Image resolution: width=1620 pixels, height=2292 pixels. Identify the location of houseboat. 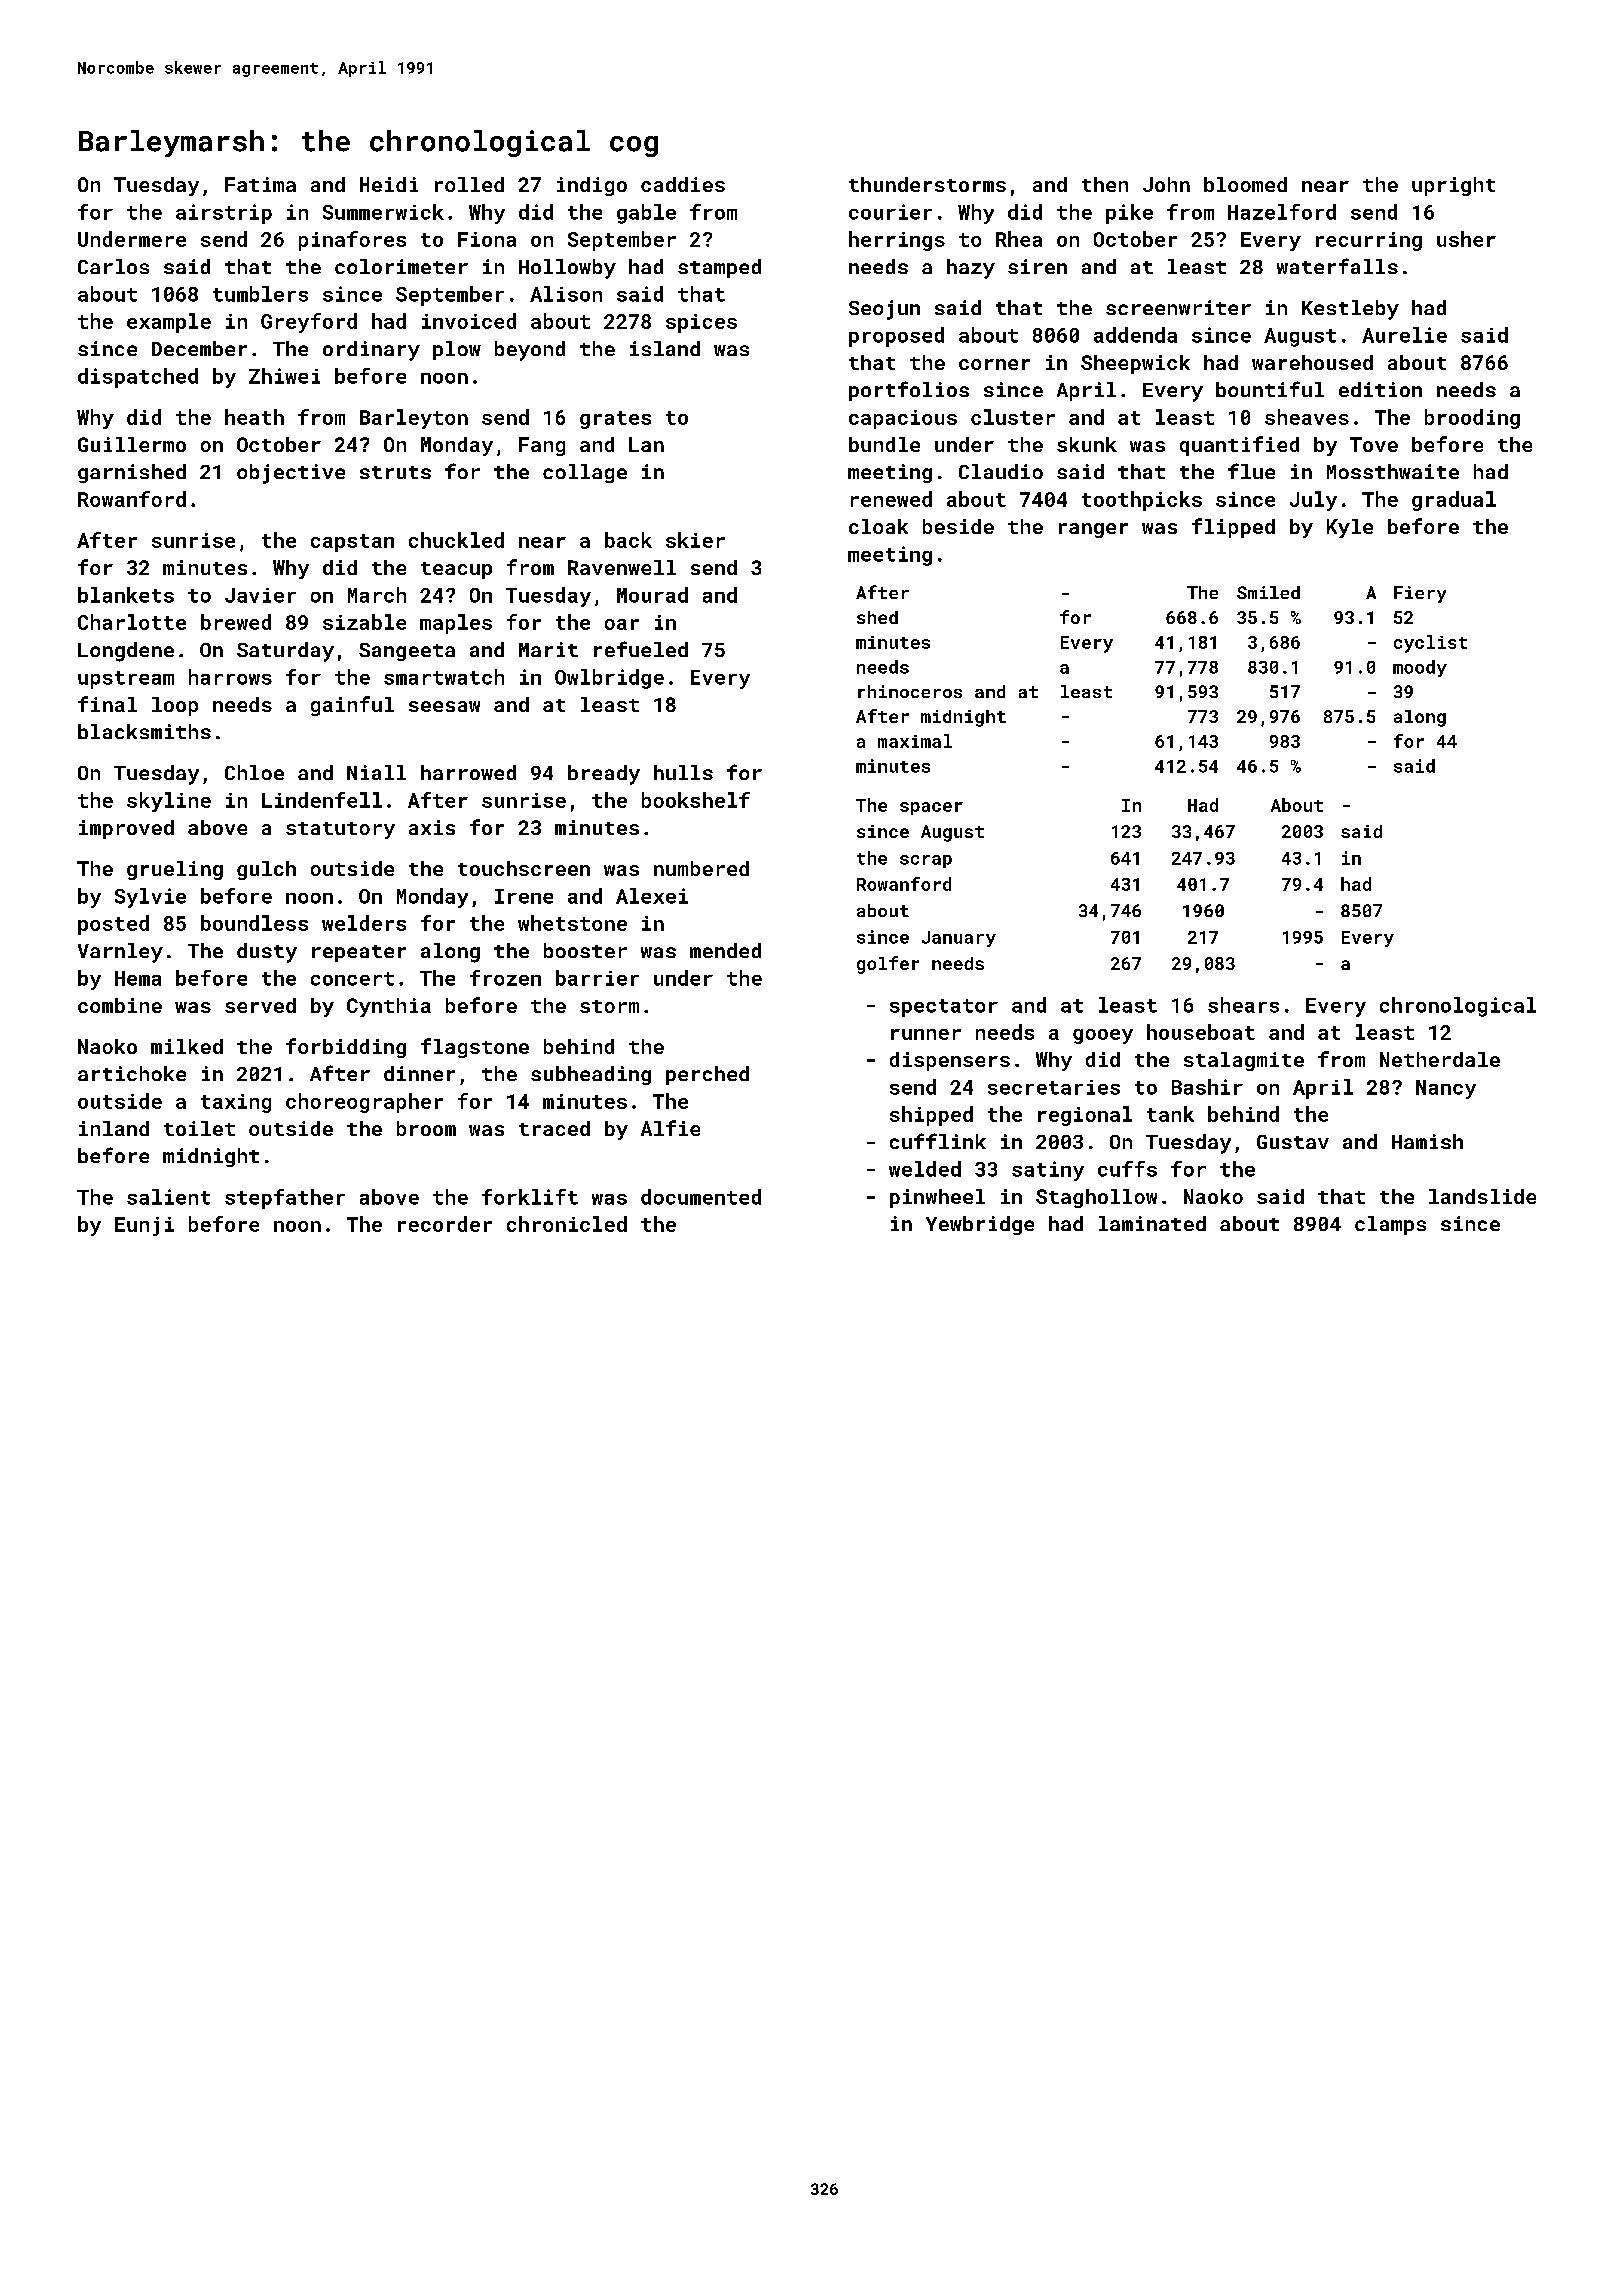
(1201, 1032).
